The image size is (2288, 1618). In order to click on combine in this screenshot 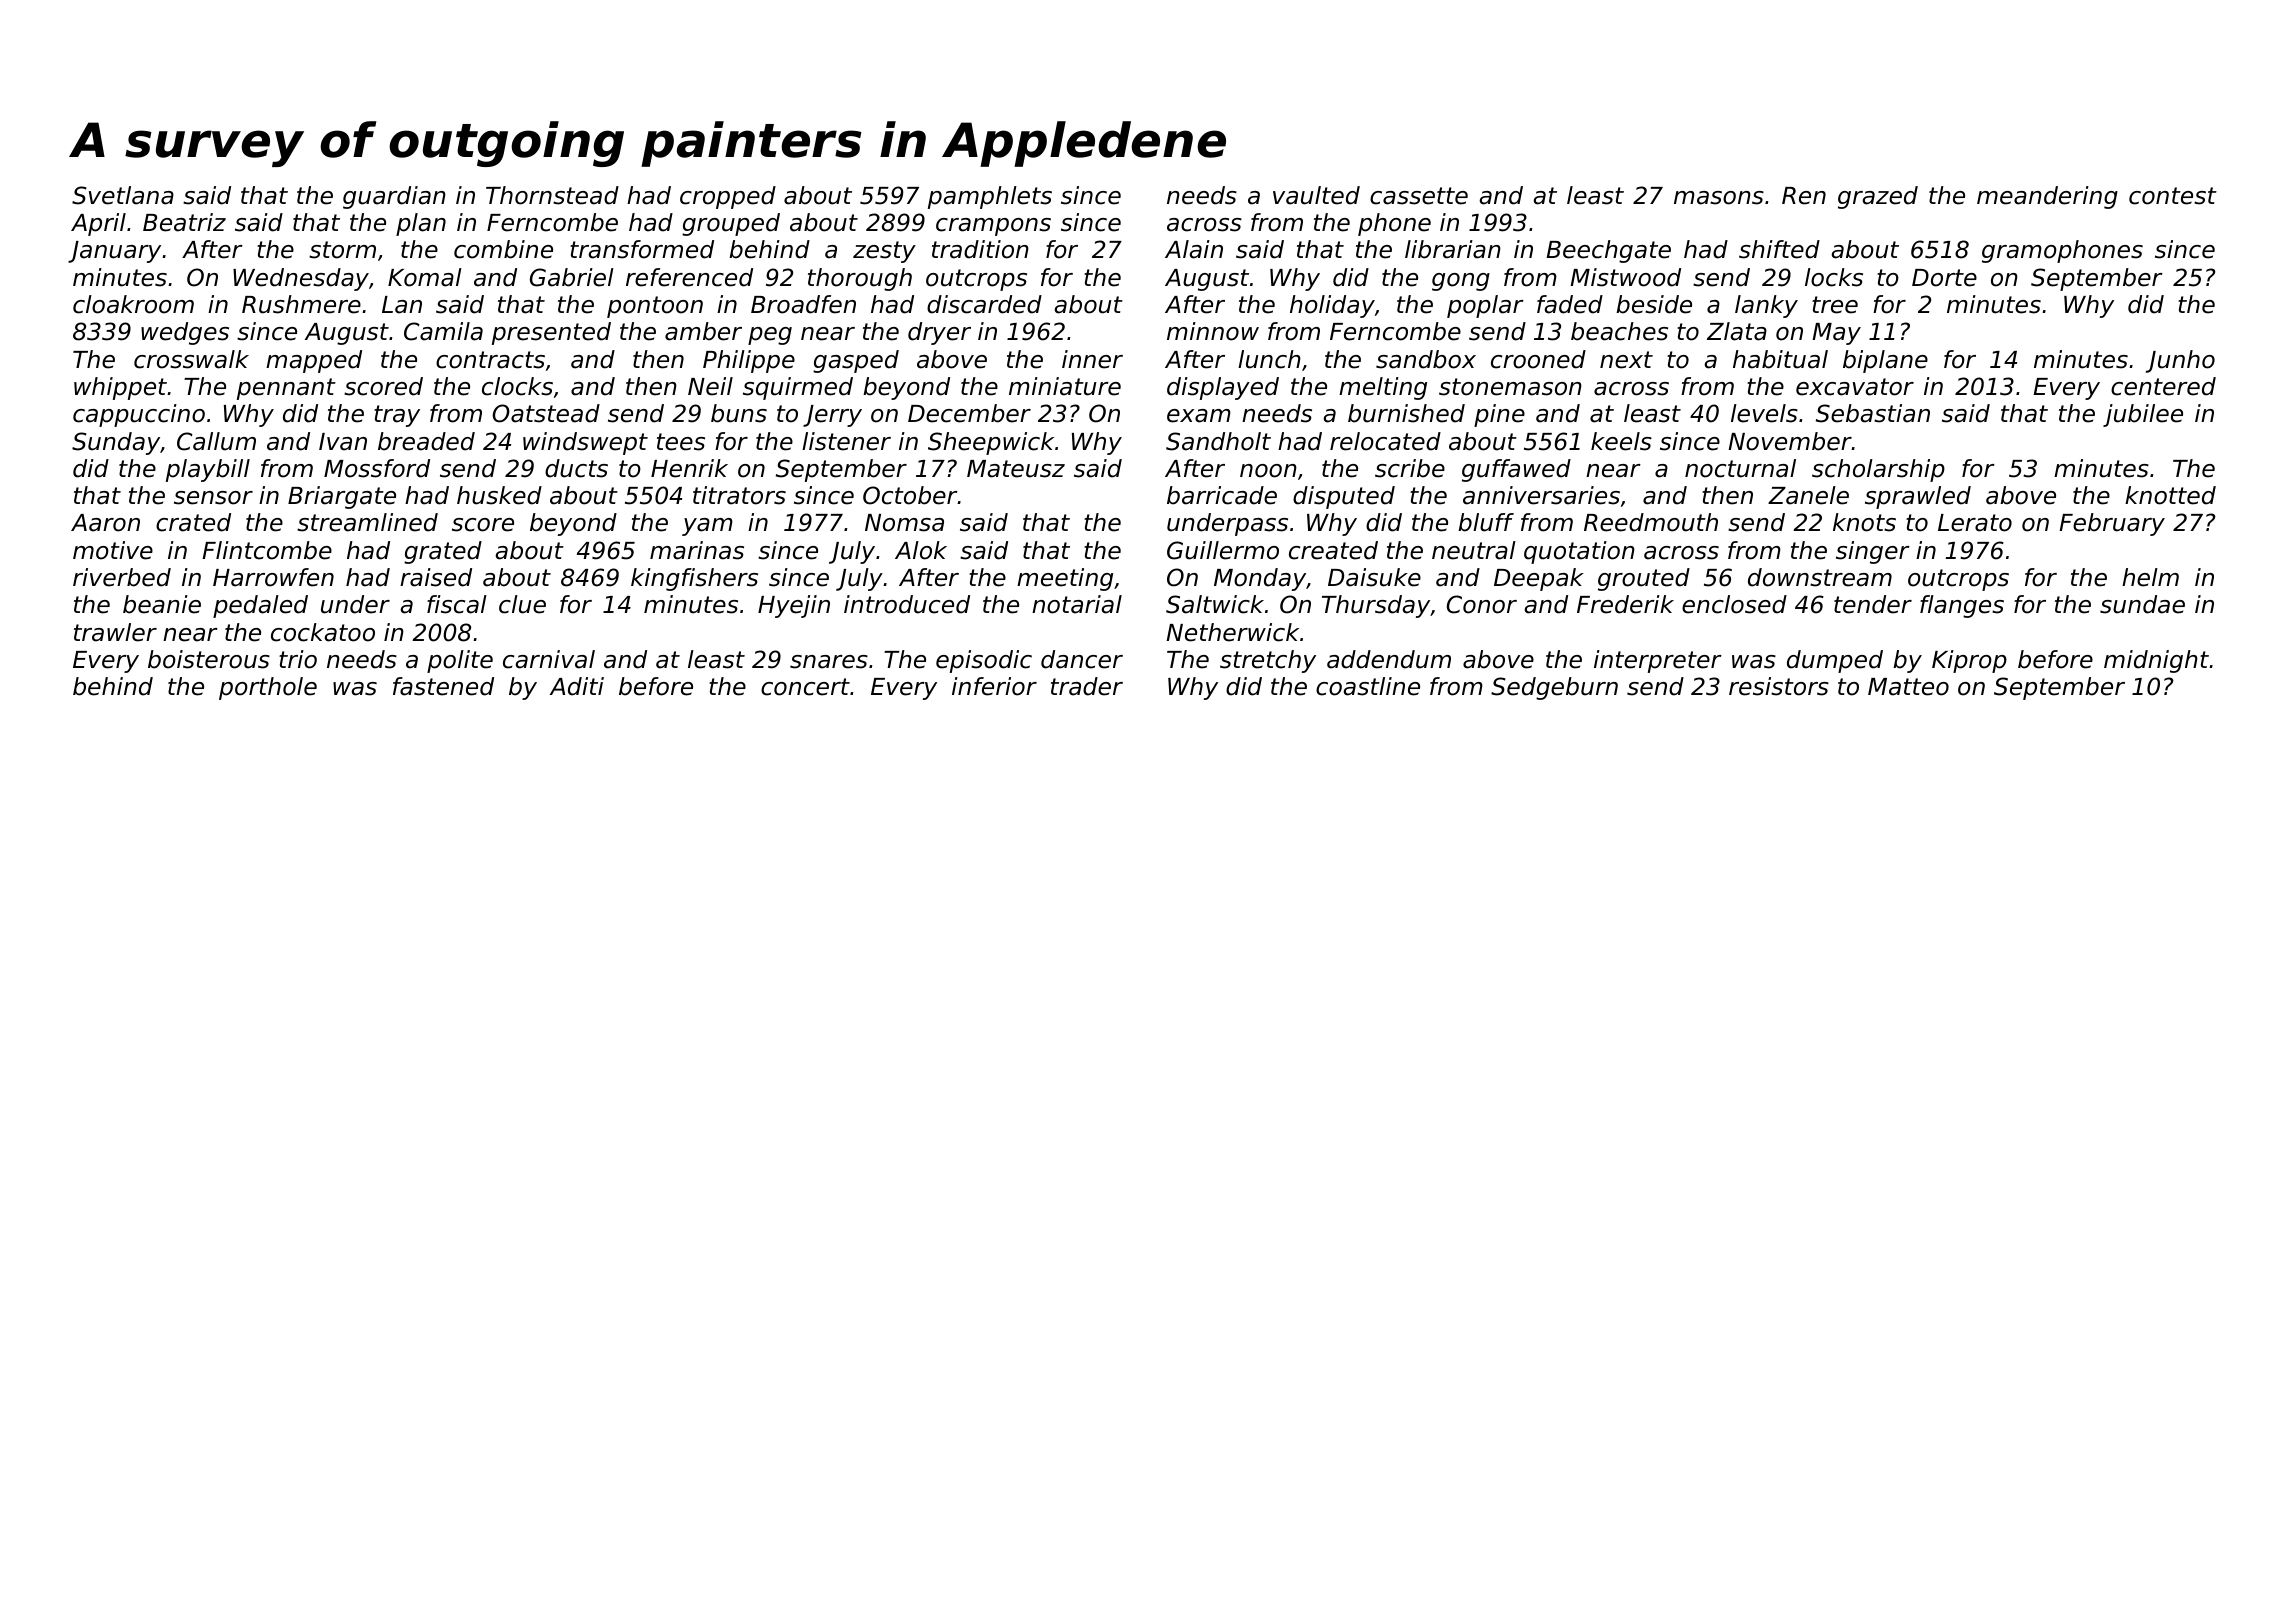, I will do `click(503, 249)`.
